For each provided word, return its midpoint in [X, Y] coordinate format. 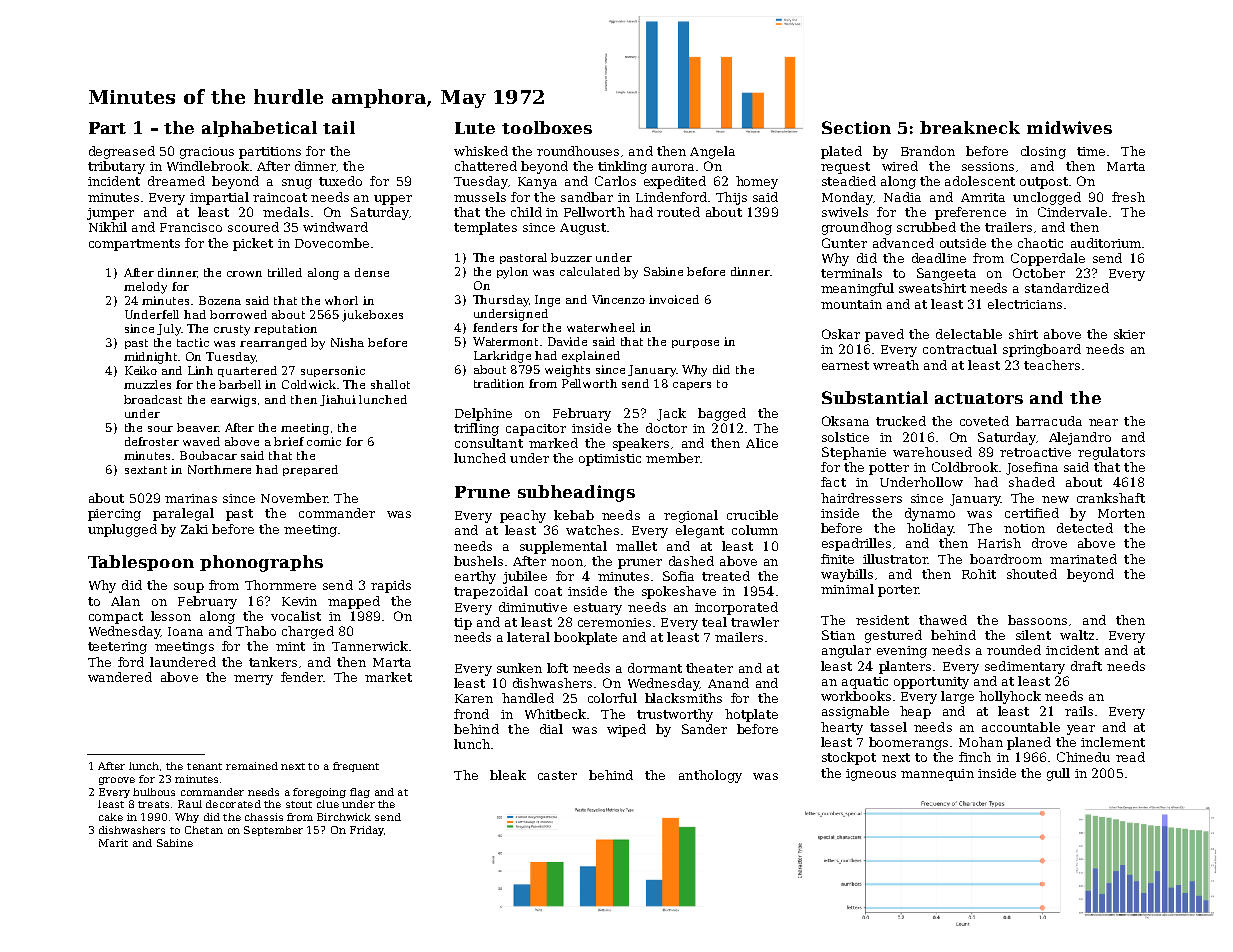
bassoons [1037, 620]
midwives [1069, 127]
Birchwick [344, 817]
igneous [871, 775]
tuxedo [340, 181]
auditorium [1106, 243]
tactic [193, 342]
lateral [528, 637]
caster [557, 775]
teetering [117, 648]
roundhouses [578, 151]
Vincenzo [618, 299]
